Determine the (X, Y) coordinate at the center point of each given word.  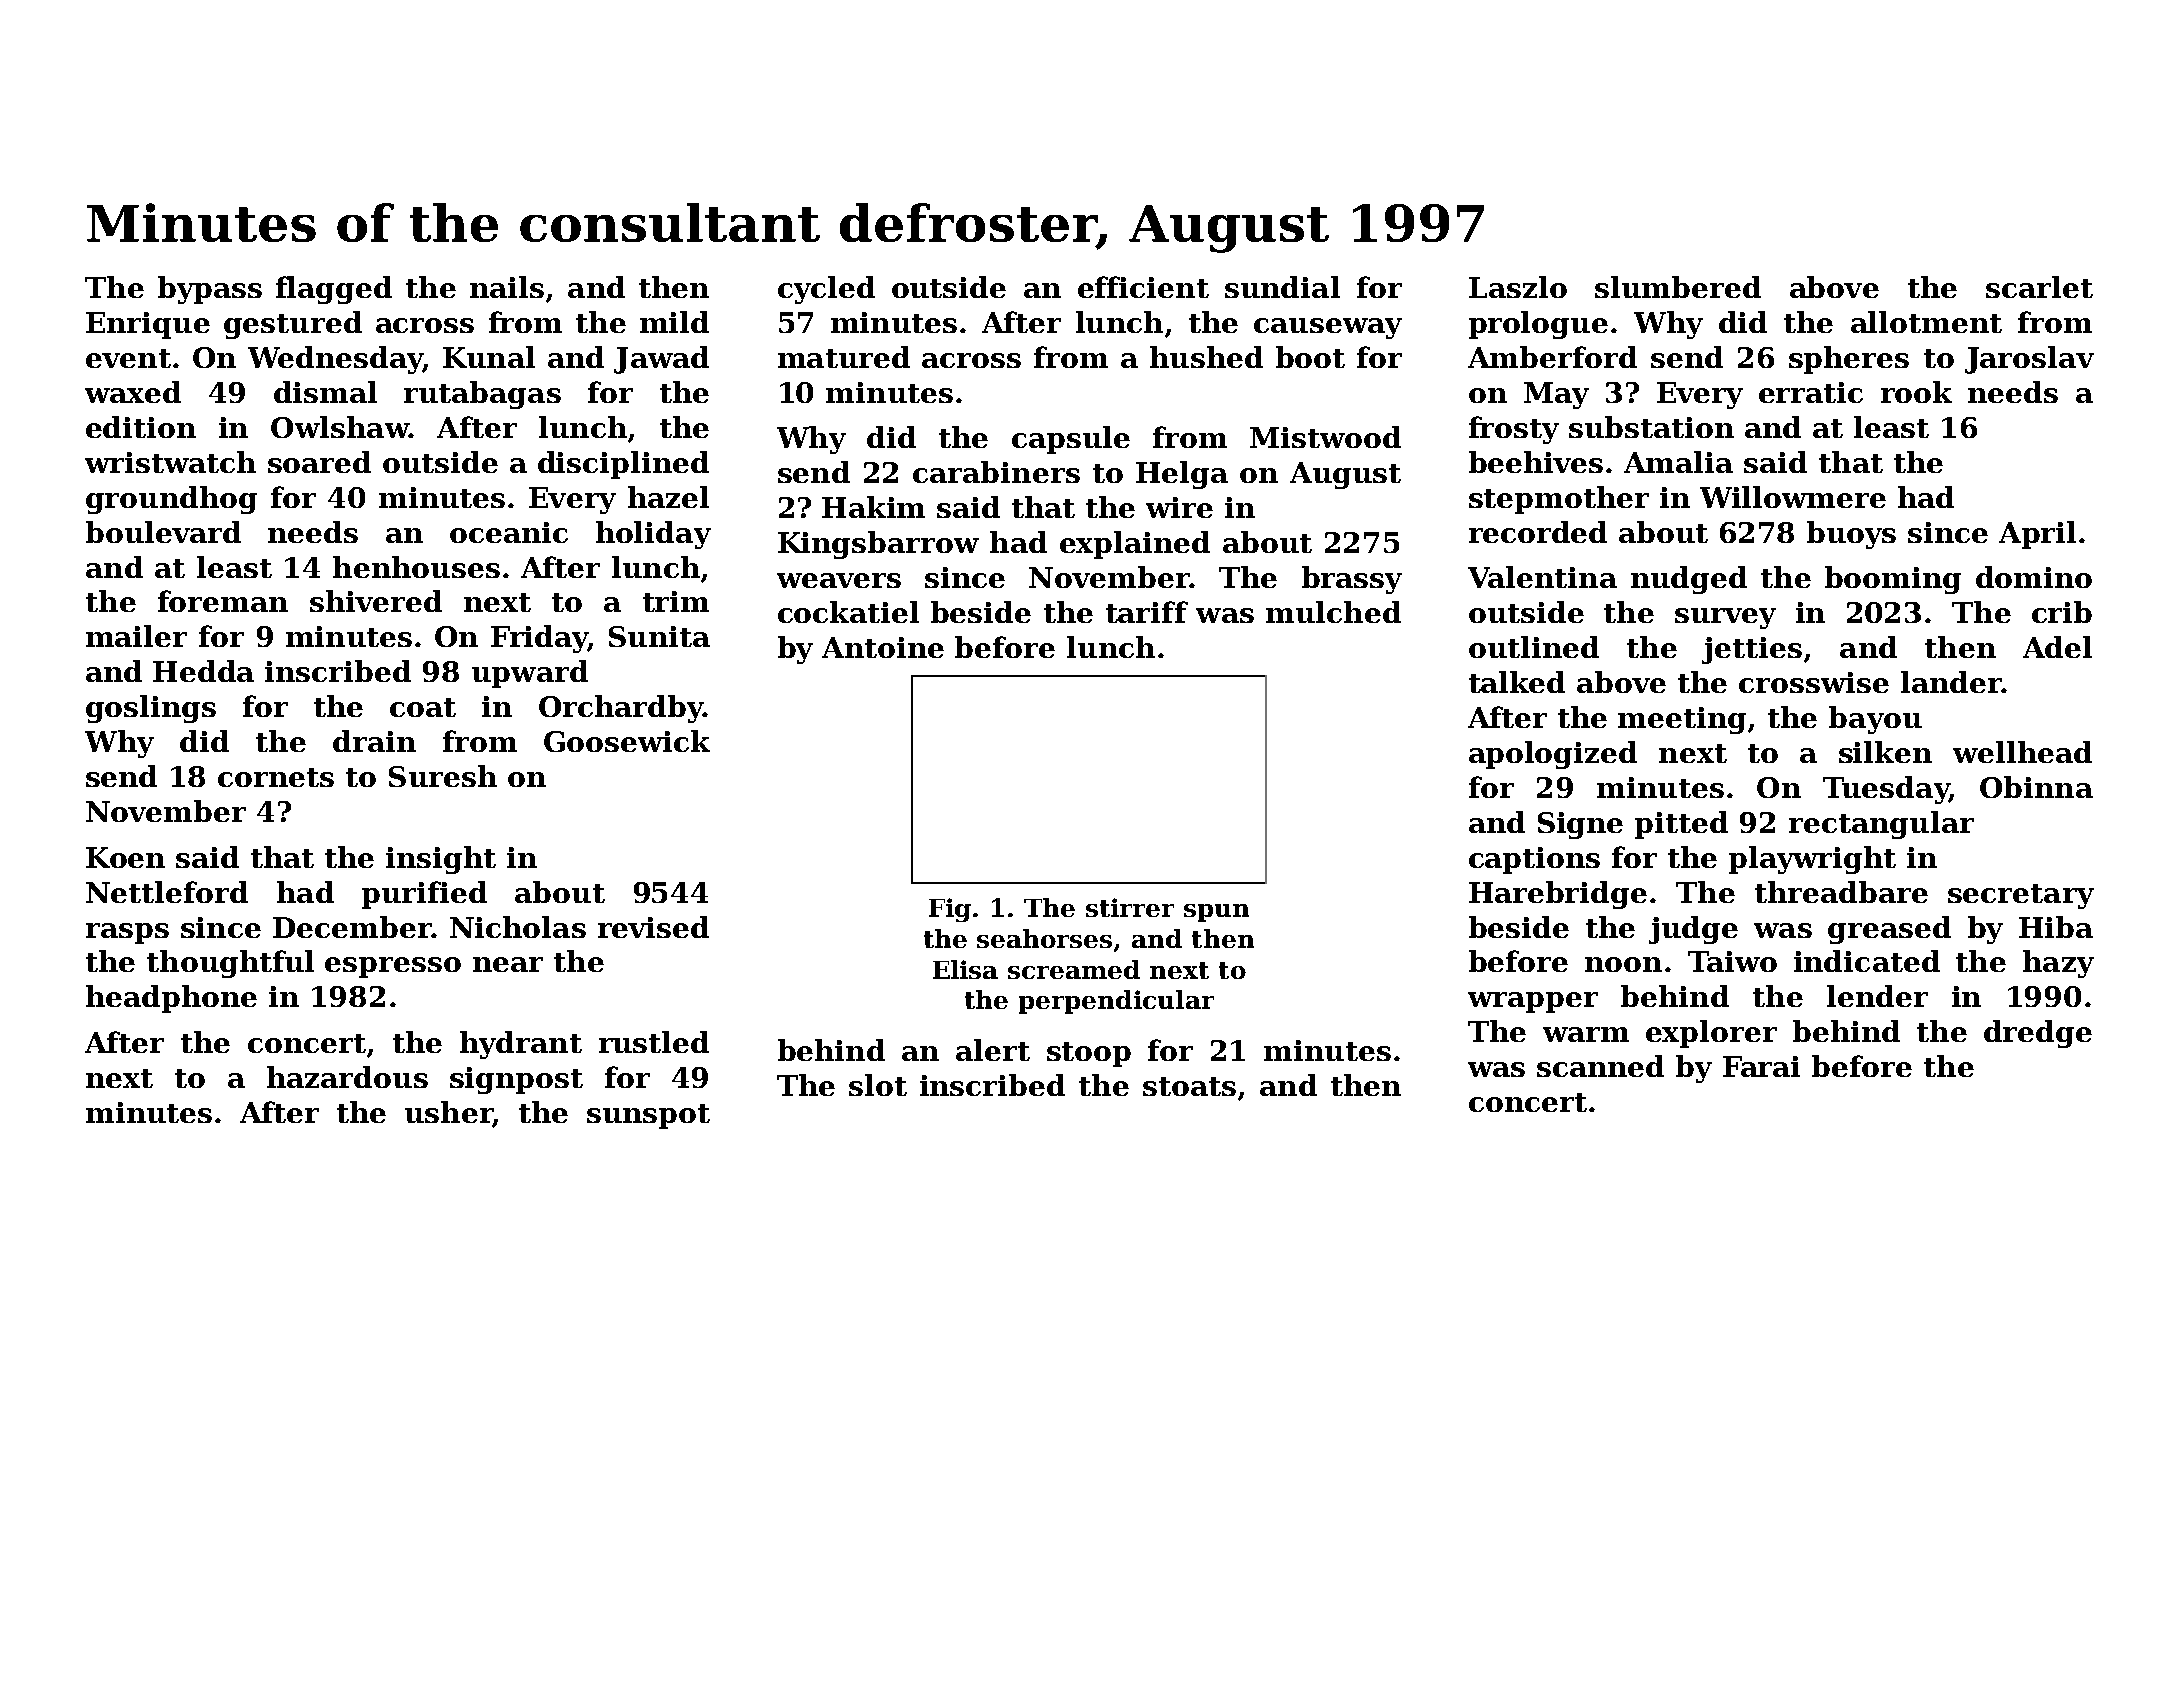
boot (1310, 357)
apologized (1553, 755)
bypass (210, 290)
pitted (1681, 825)
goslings (151, 709)
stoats (1189, 1086)
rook (1916, 392)
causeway (1328, 328)
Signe (1580, 825)
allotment (1926, 322)
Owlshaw (340, 427)
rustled (654, 1042)
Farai (1761, 1066)
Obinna (2036, 787)
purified (424, 895)
